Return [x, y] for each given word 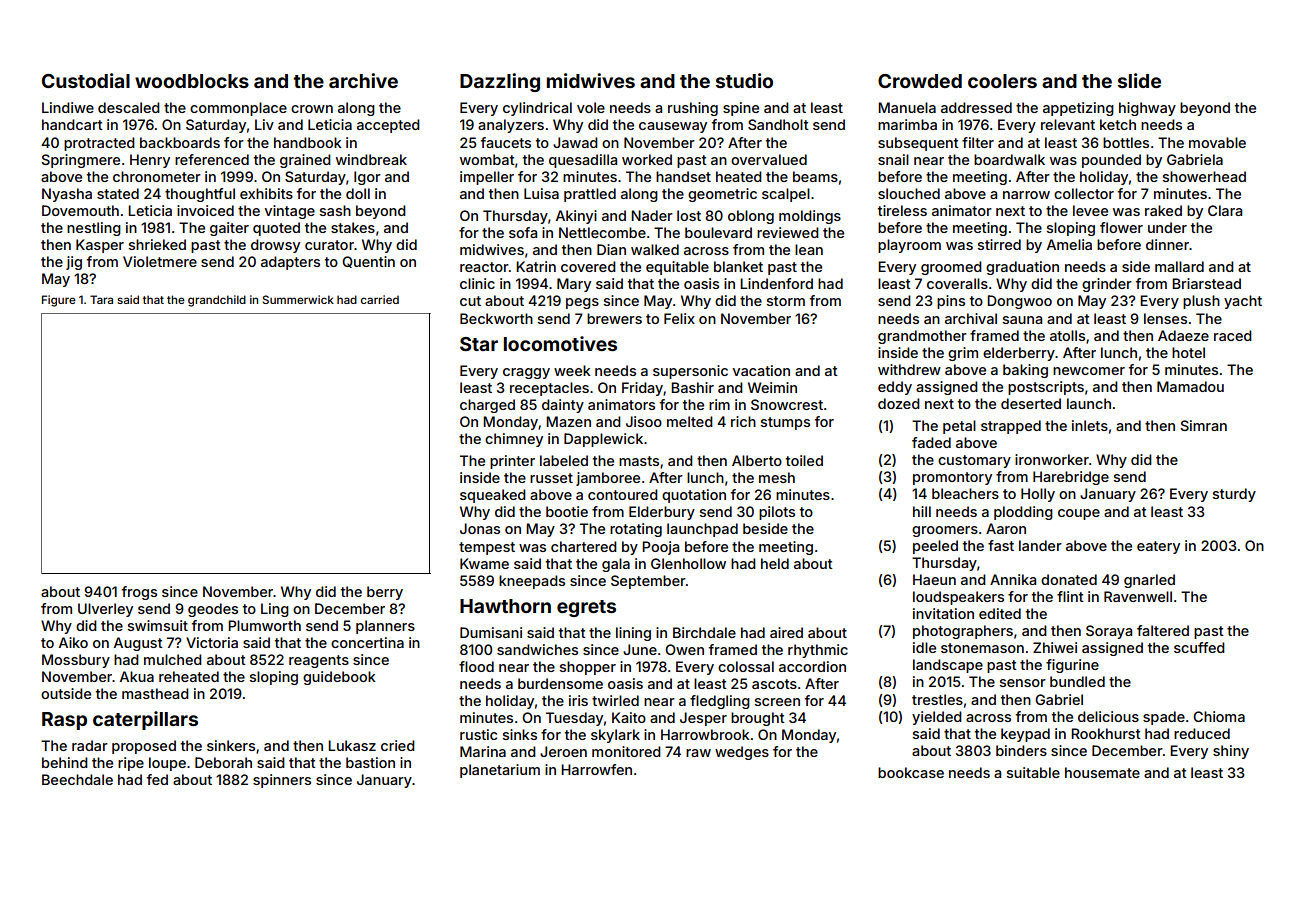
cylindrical [537, 109]
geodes [213, 610]
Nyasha [67, 195]
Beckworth [496, 318]
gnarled [1149, 581]
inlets [1090, 425]
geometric [722, 195]
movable [1217, 142]
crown [312, 109]
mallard [1179, 266]
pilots [777, 513]
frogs [139, 593]
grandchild [217, 301]
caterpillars [145, 720]
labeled [564, 460]
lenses [1165, 318]
